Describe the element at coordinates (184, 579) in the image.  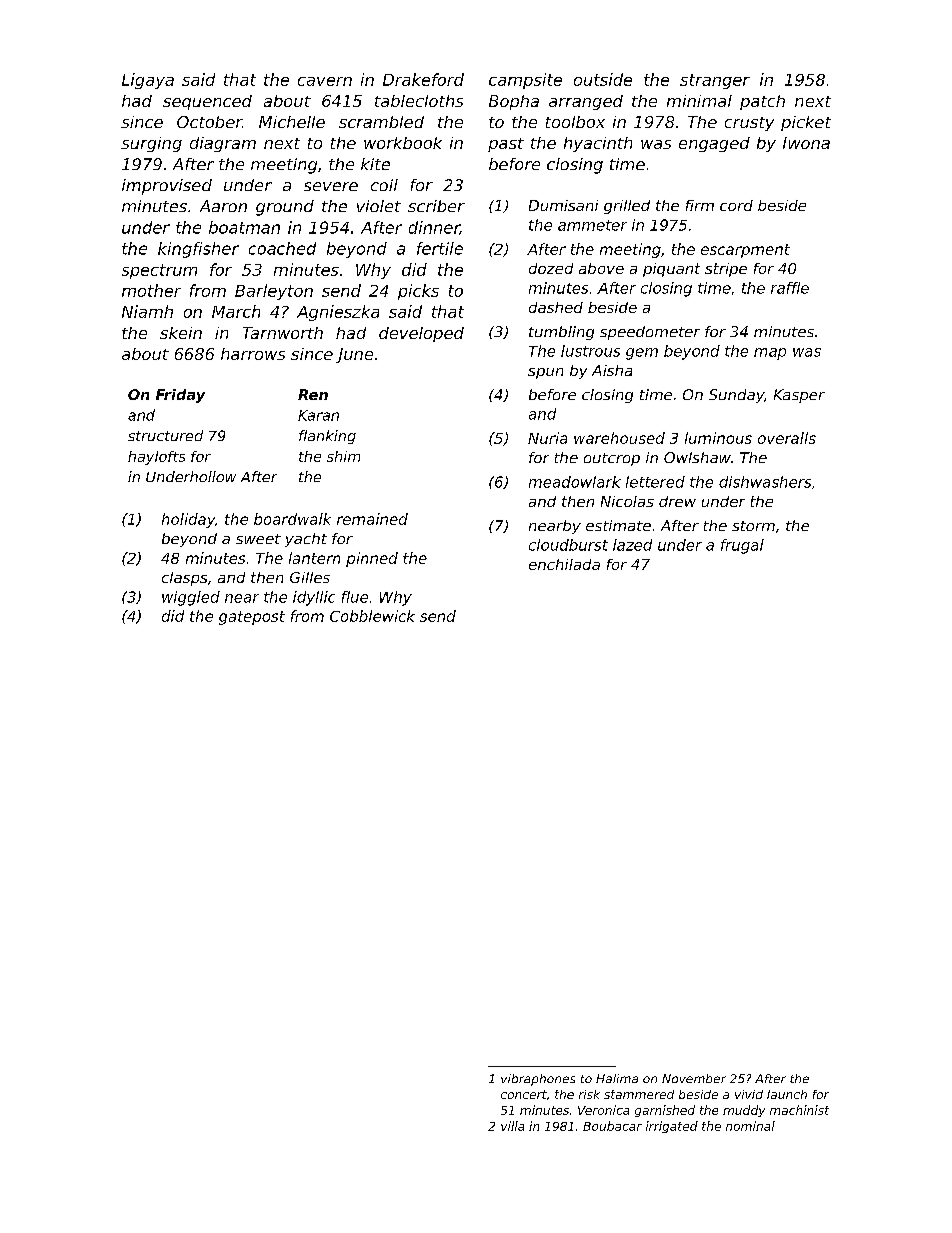
I see `clasps` at that location.
